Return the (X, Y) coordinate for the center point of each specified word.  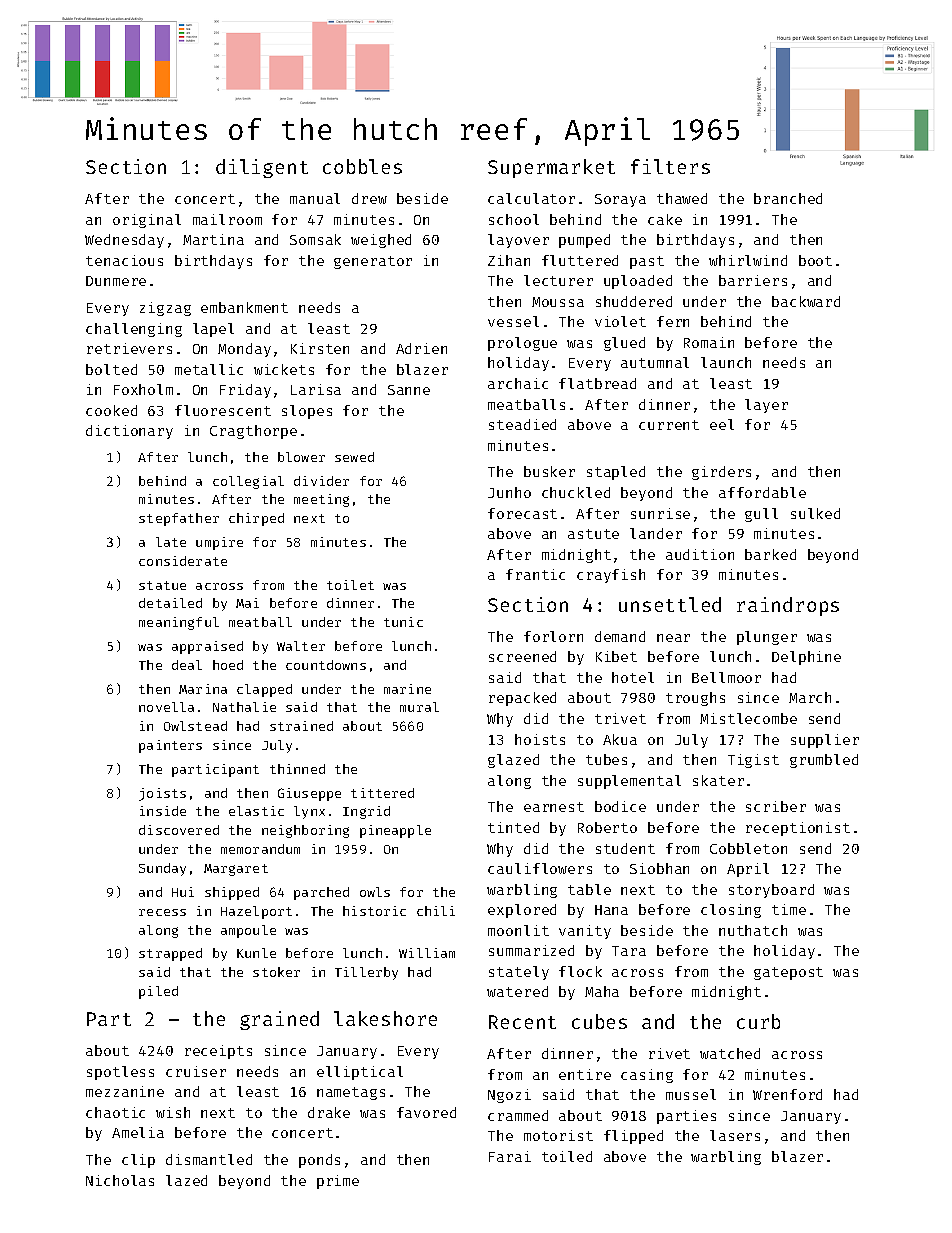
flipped (633, 1137)
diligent (262, 168)
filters (670, 166)
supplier (825, 741)
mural (419, 707)
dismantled (209, 1159)
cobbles (362, 166)
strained (301, 726)
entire (585, 1074)
